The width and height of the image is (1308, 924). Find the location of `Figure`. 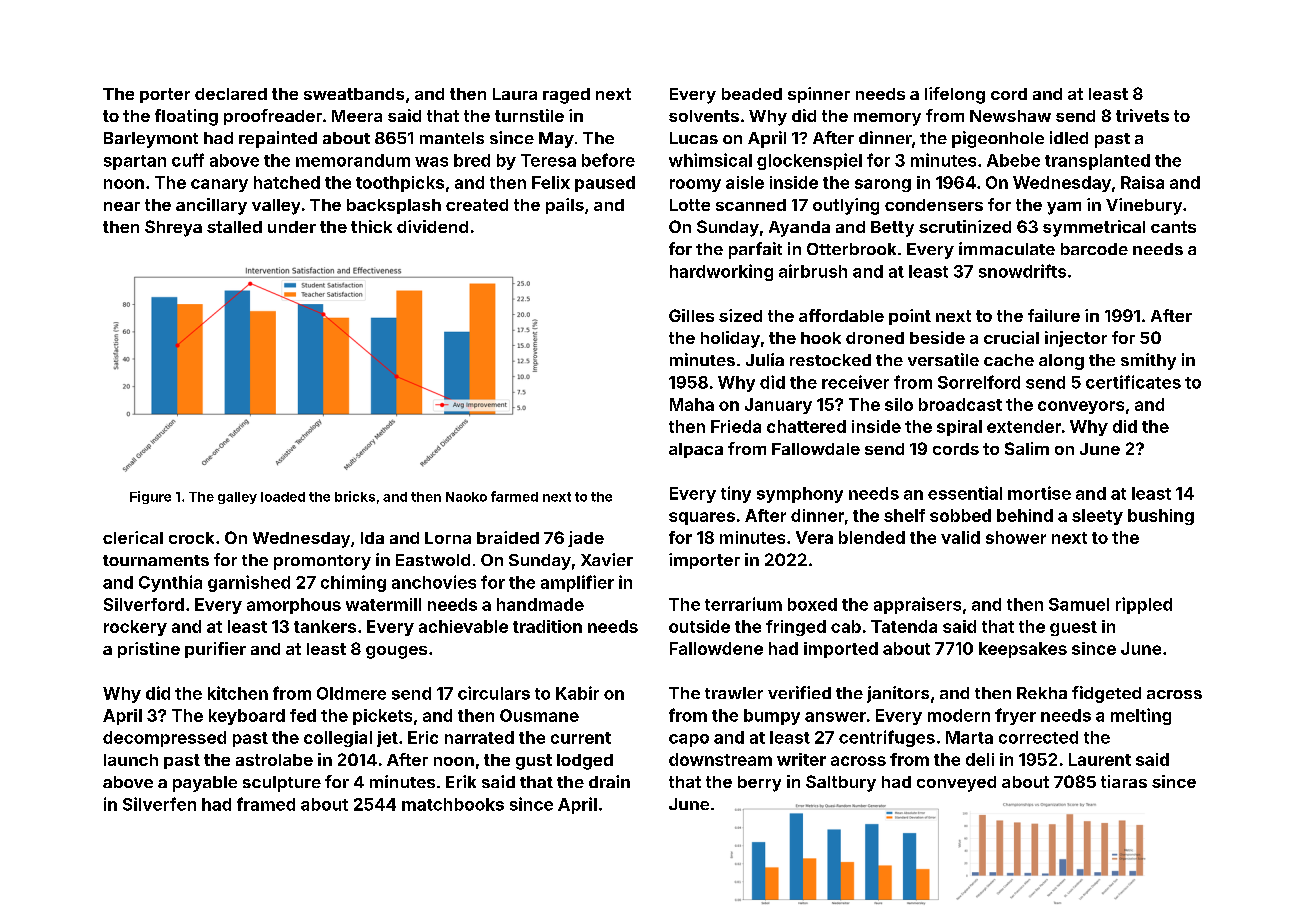

Figure is located at coordinates (150, 497).
